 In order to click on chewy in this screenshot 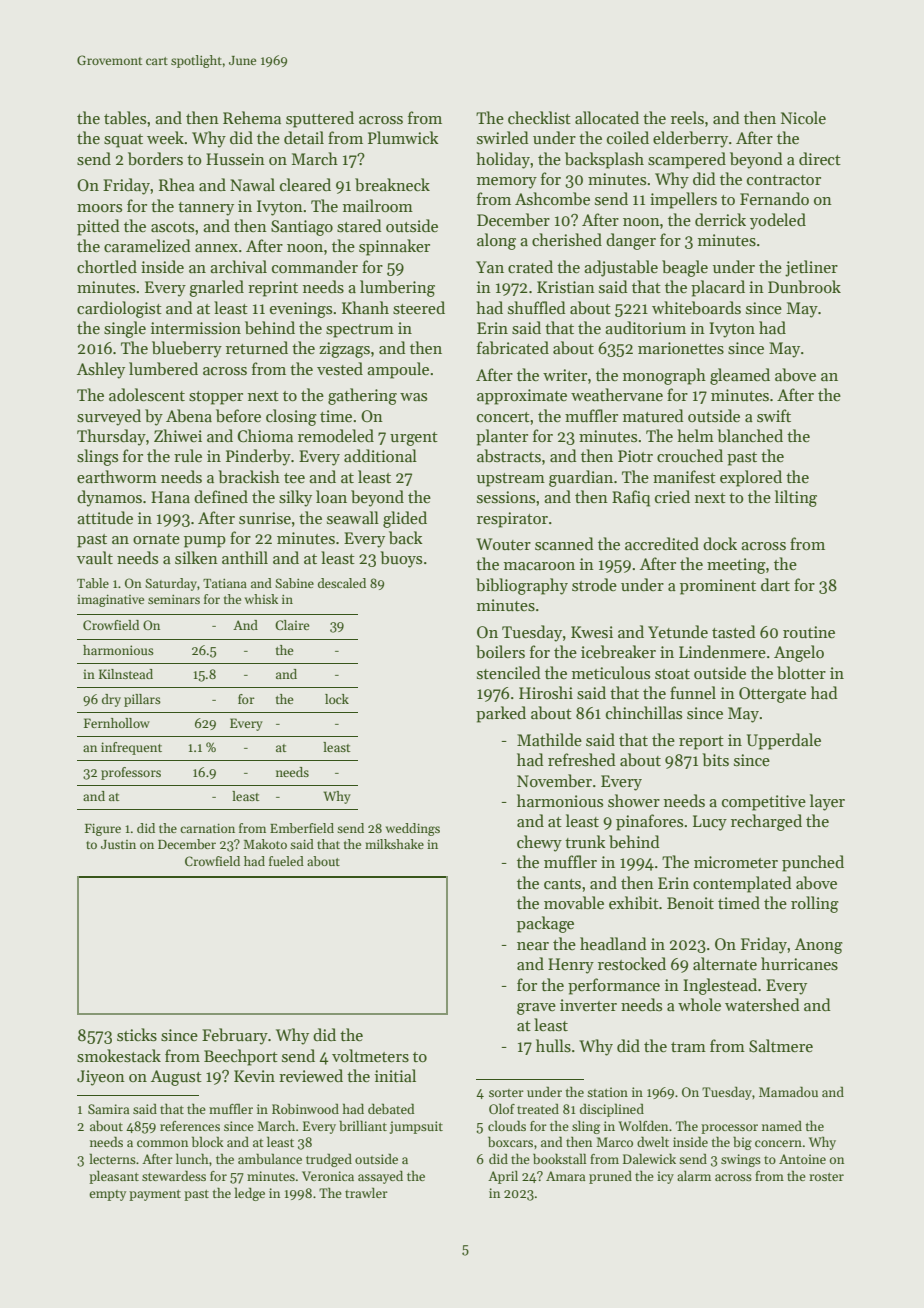, I will do `click(539, 843)`.
